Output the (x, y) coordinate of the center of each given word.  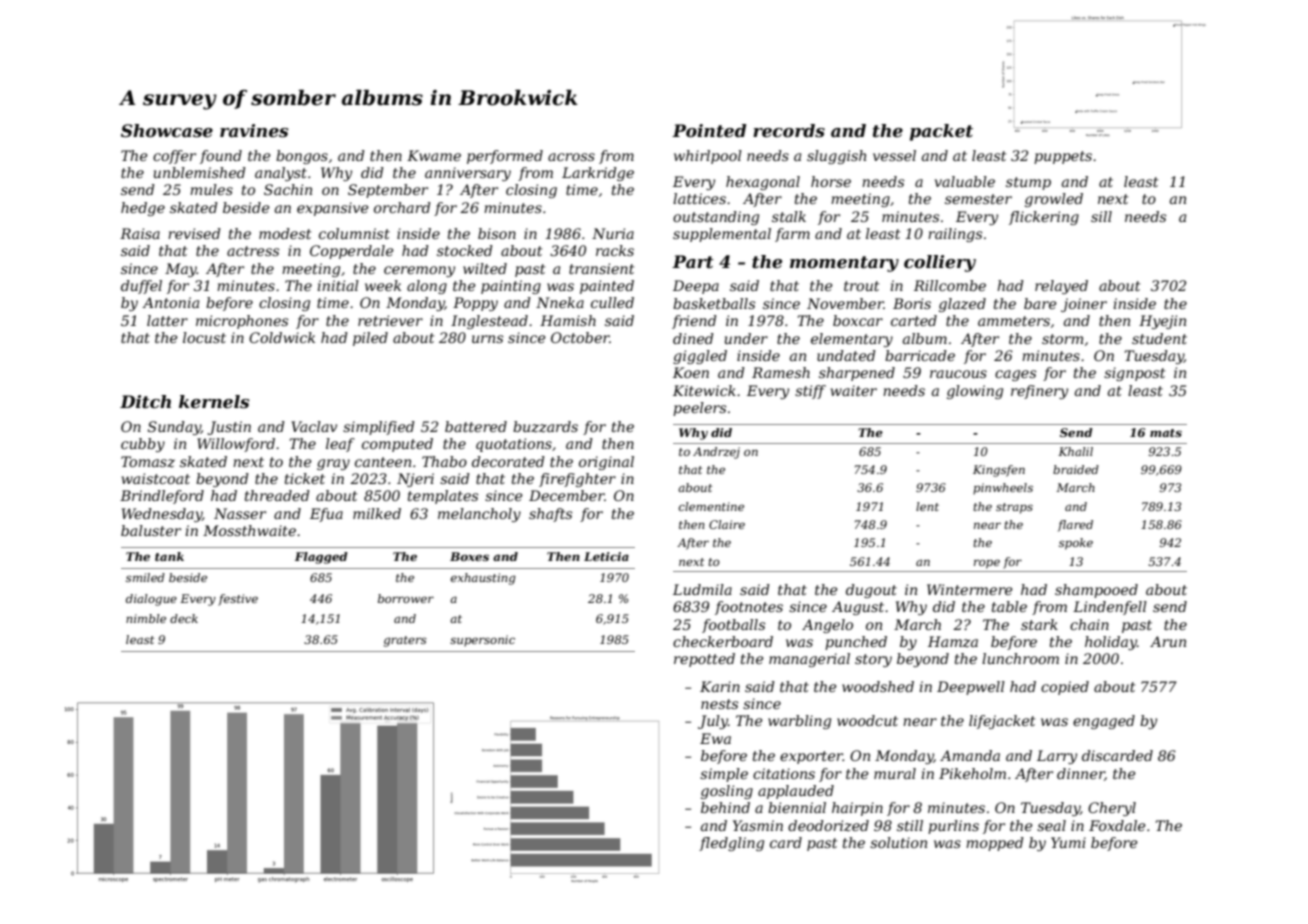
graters (405, 641)
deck (184, 618)
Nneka (560, 302)
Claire (727, 524)
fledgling (731, 844)
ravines (254, 131)
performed (505, 157)
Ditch (145, 401)
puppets (1063, 157)
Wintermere (970, 589)
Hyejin (1162, 322)
